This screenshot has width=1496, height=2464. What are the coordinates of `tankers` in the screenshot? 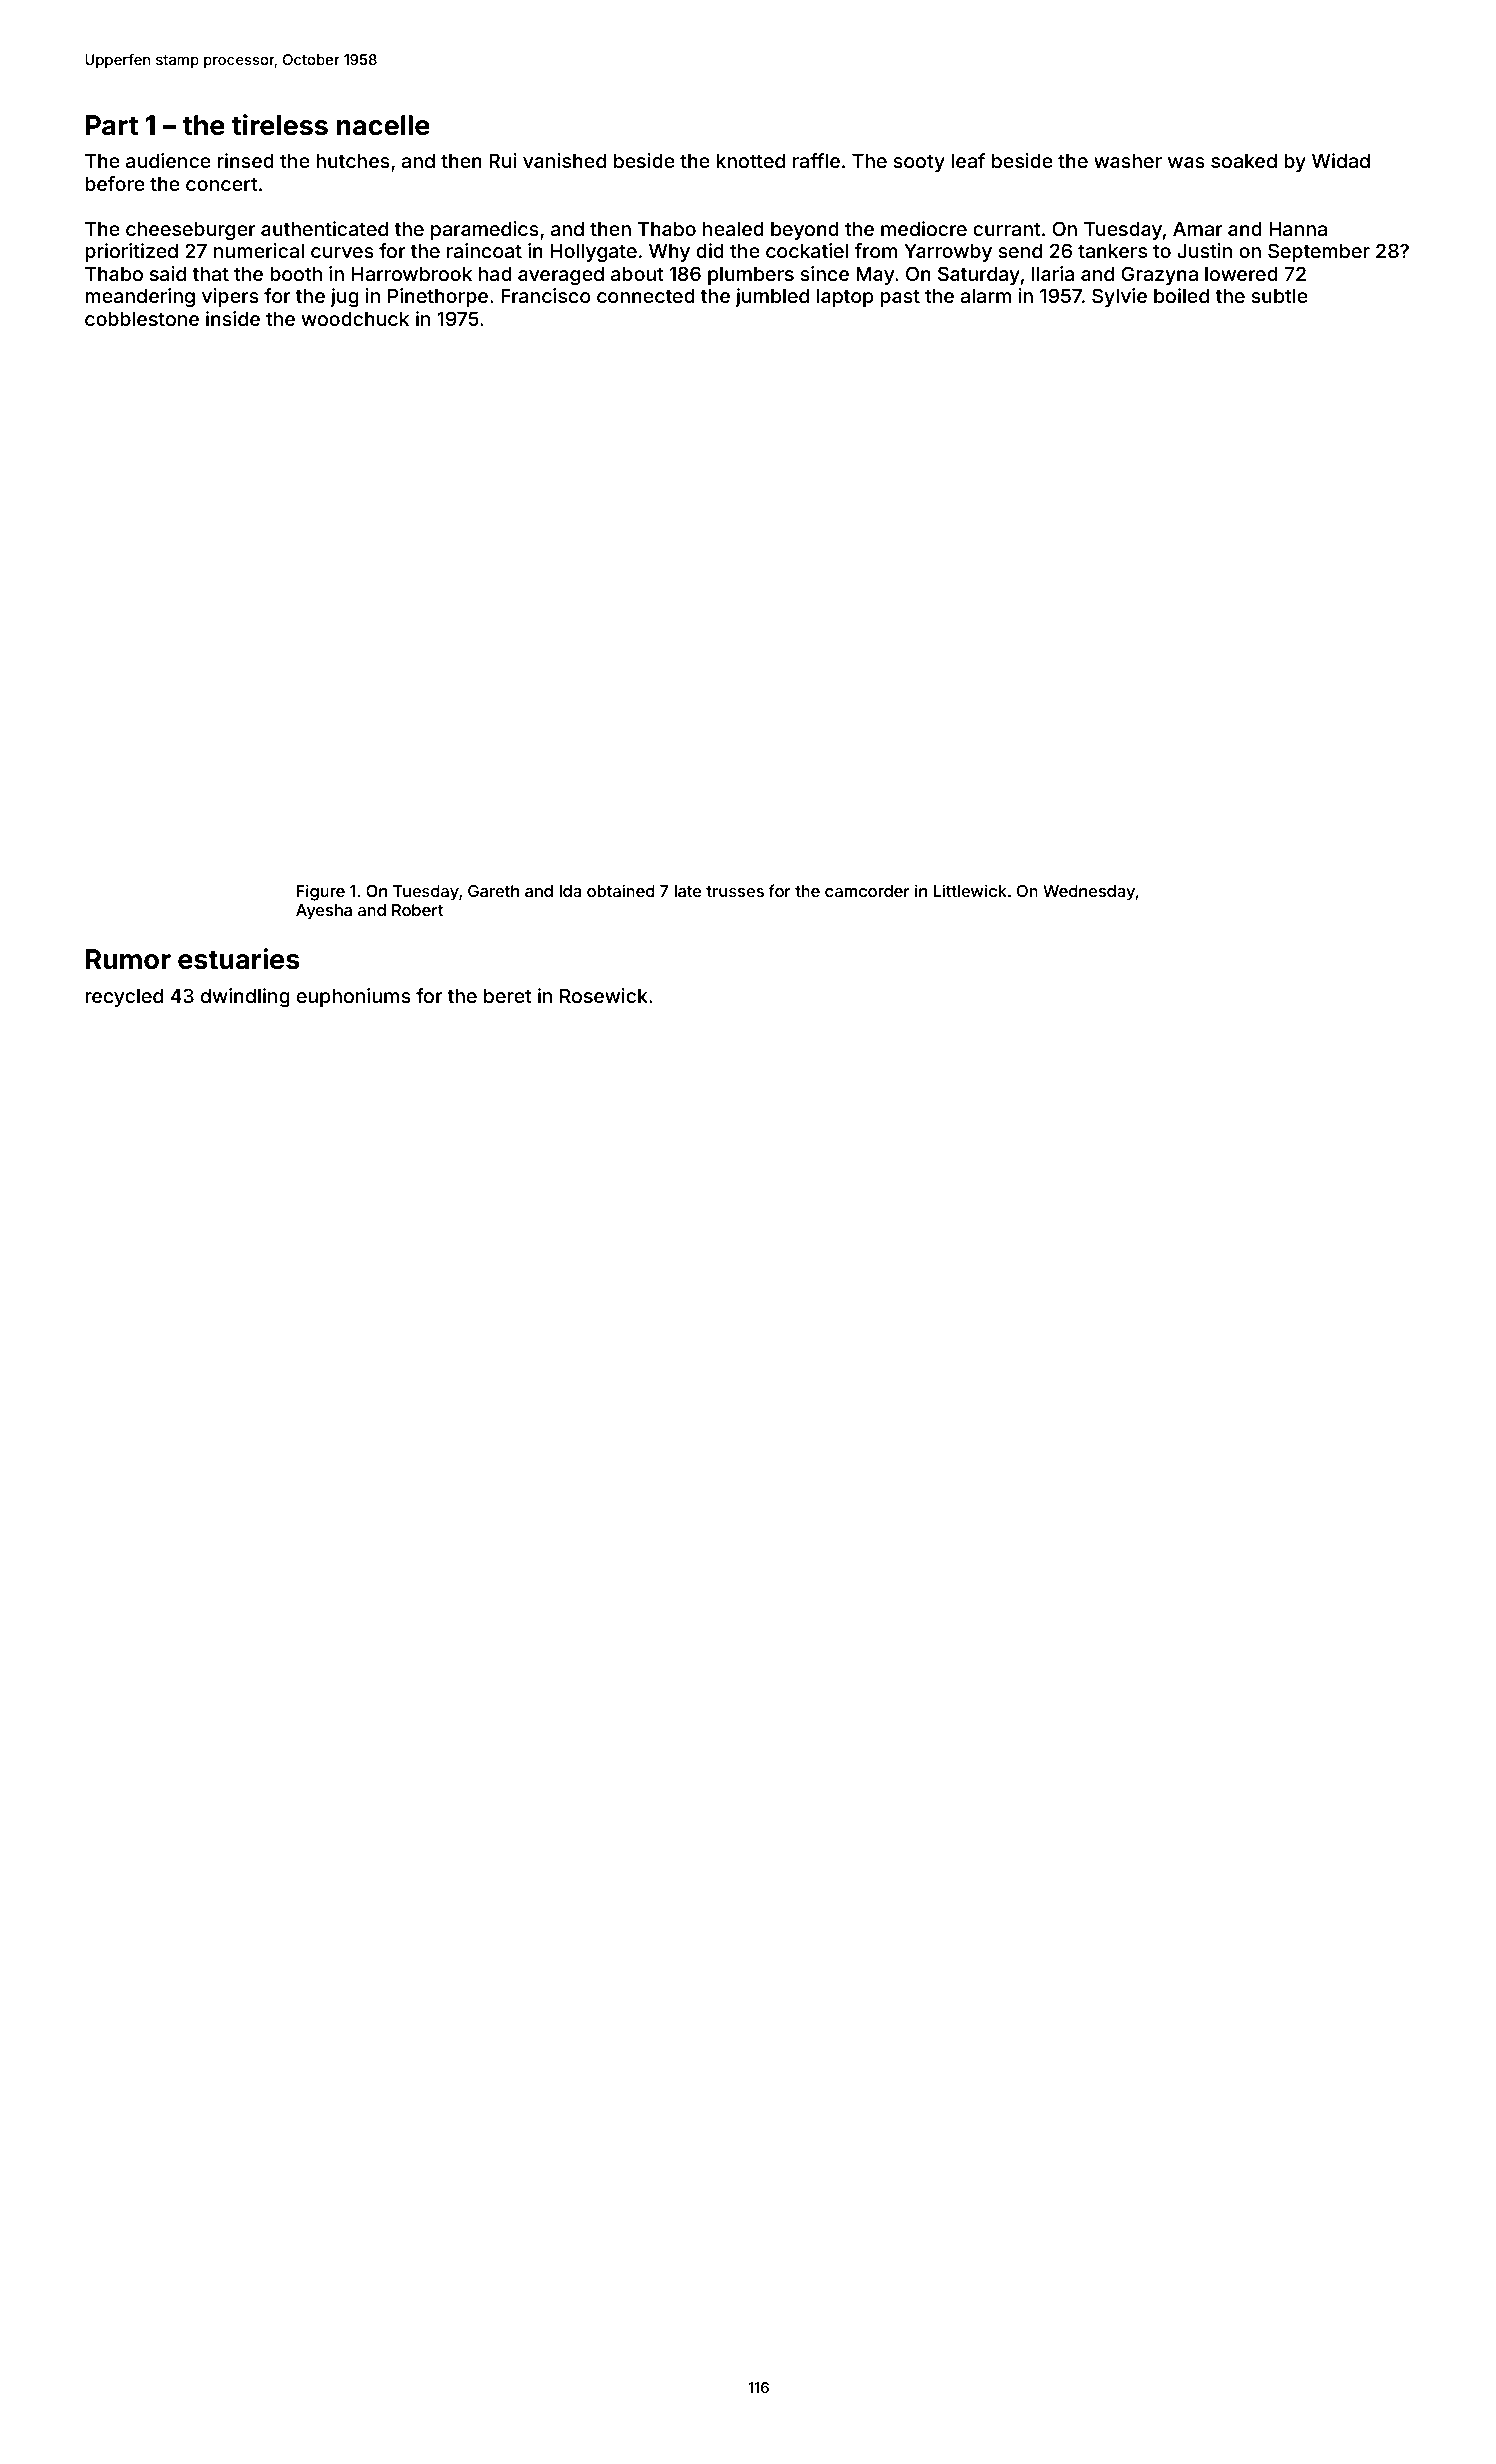 It's located at (1112, 250).
